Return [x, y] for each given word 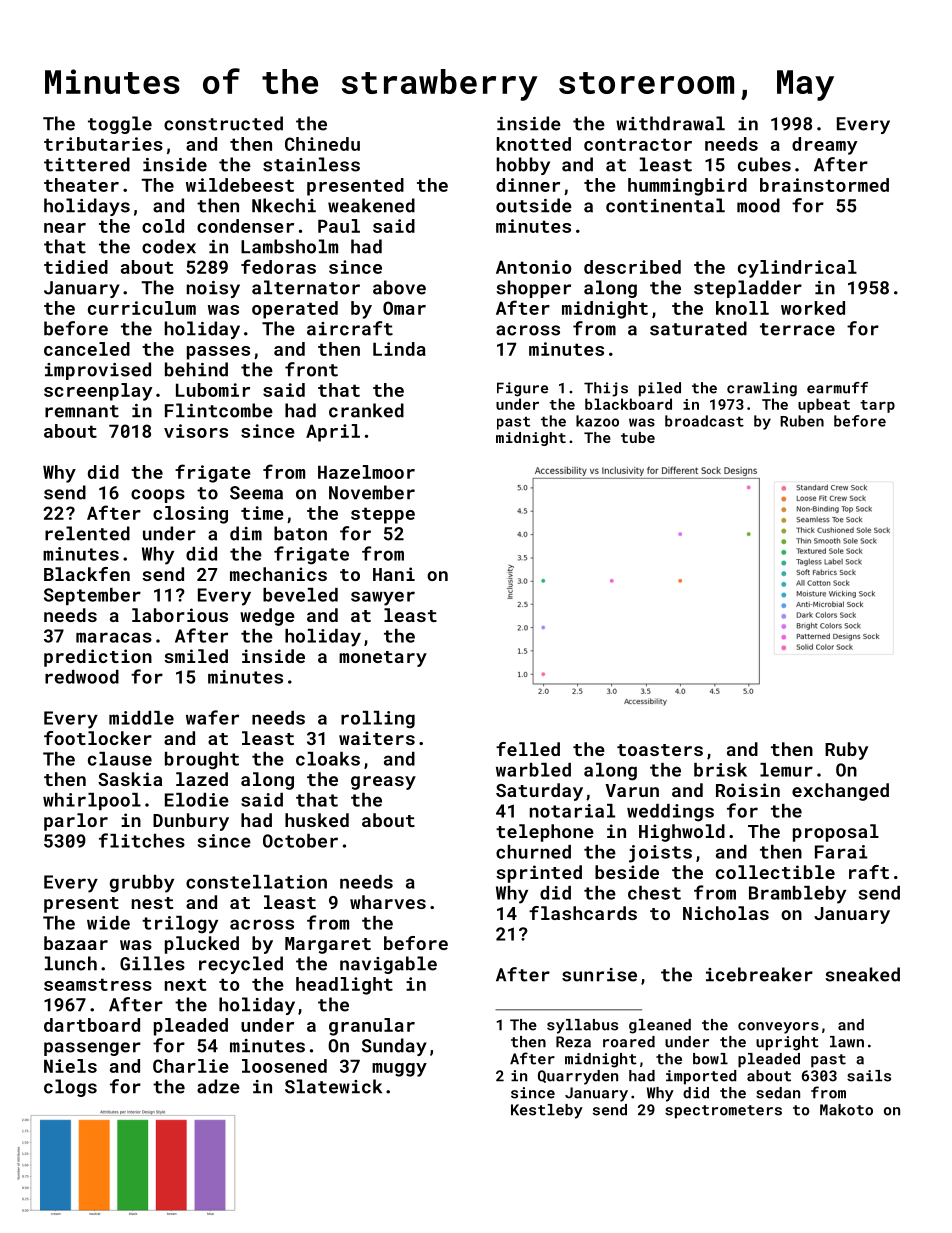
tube [638, 437]
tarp [877, 406]
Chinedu [322, 144]
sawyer [383, 598]
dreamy [824, 146]
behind [196, 369]
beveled [300, 595]
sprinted [539, 874]
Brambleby [797, 895]
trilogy [180, 925]
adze [218, 1086]
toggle [120, 125]
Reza [573, 1042]
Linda [399, 349]
